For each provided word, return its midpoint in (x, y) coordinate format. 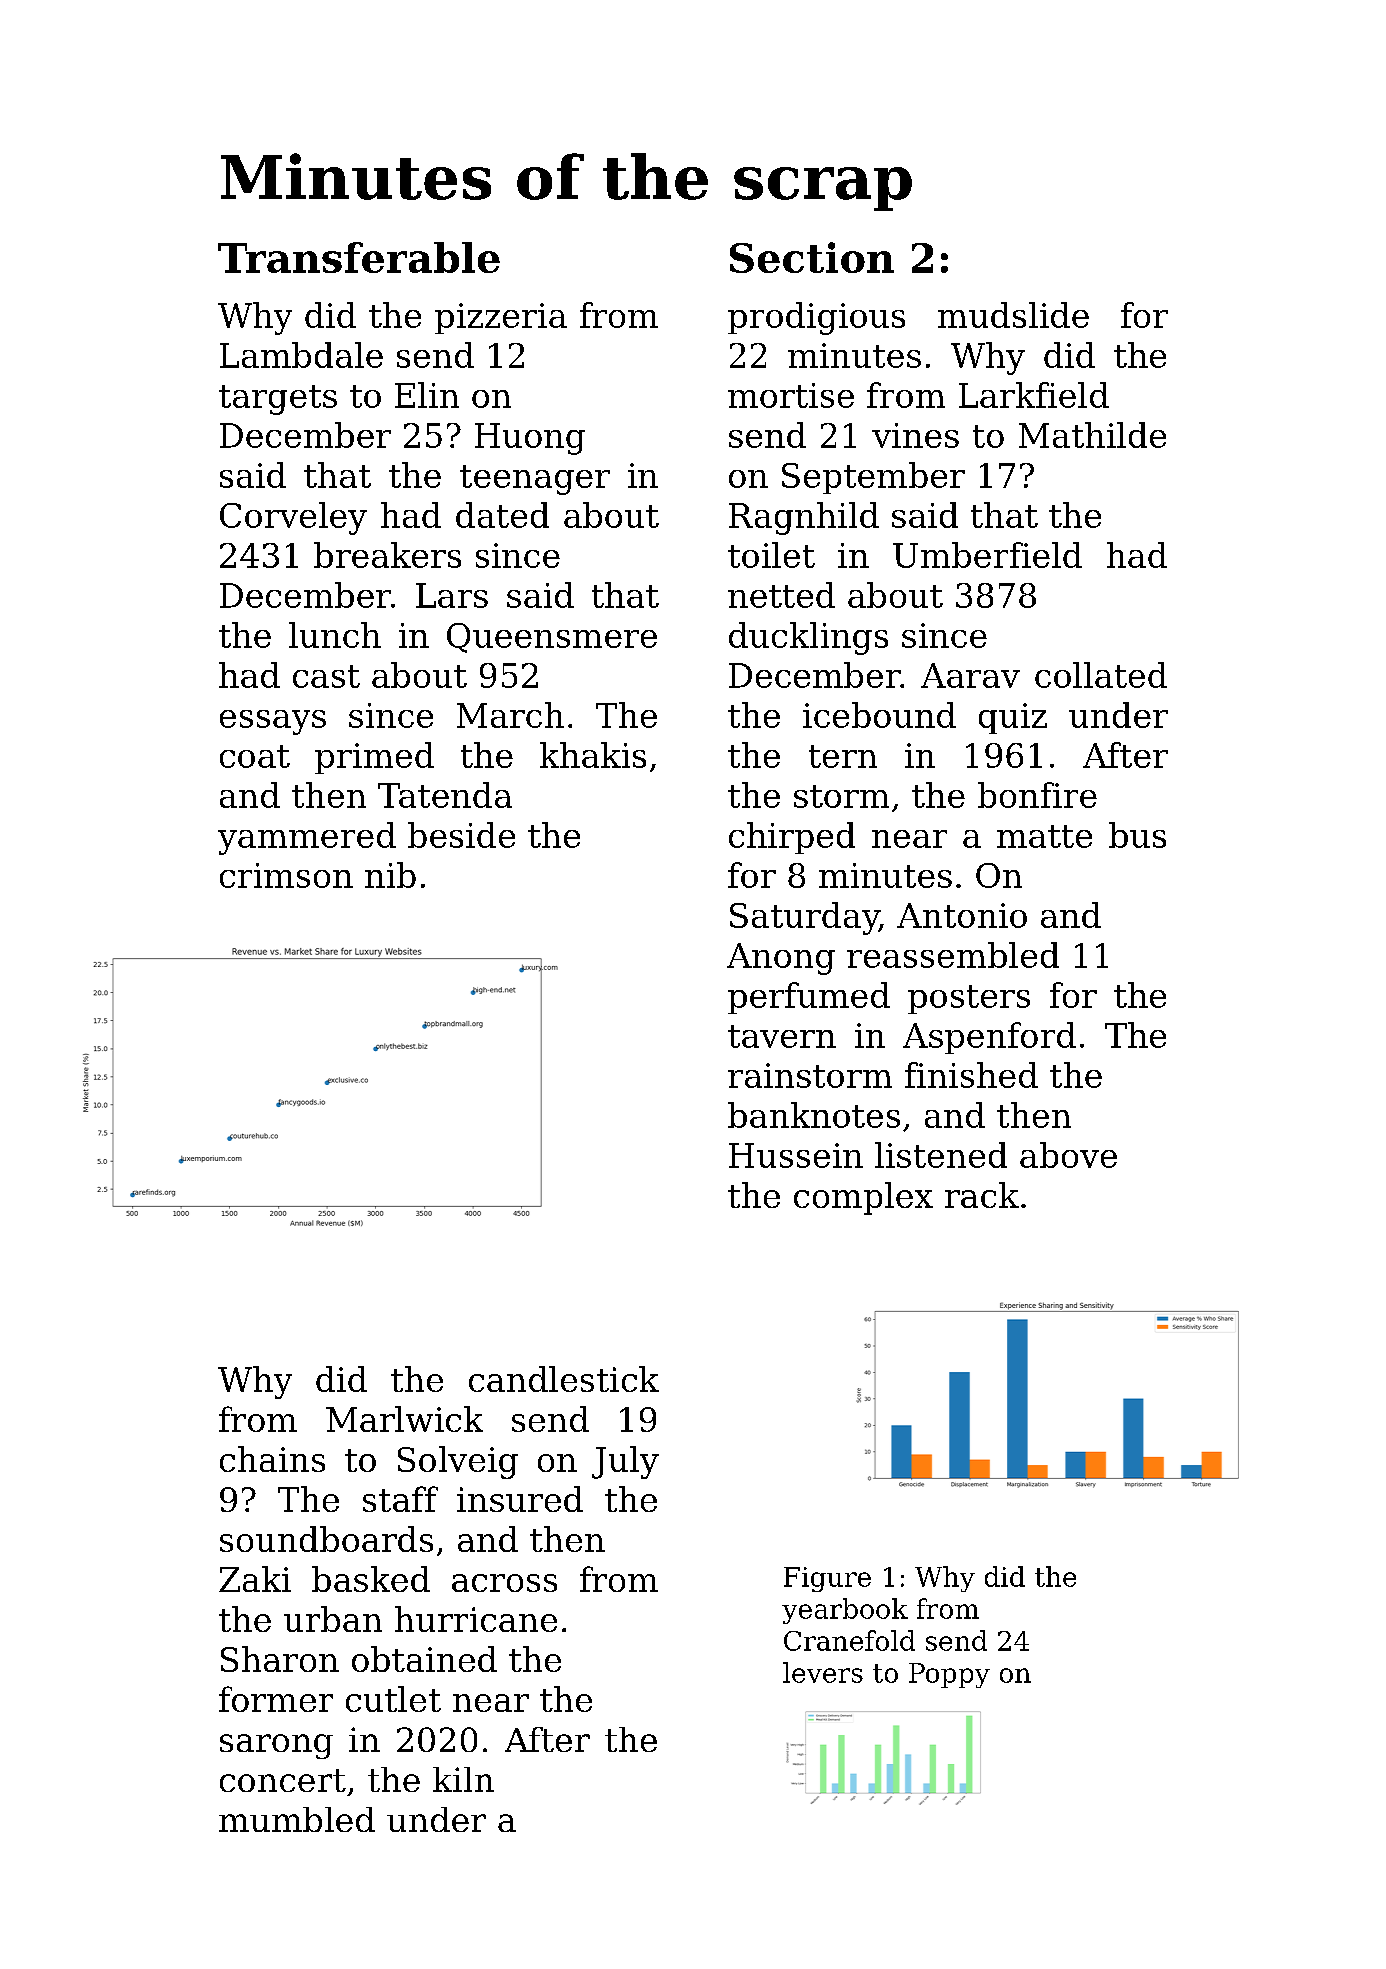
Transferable (359, 257)
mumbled (297, 1819)
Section (812, 257)
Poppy (949, 1675)
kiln (463, 1779)
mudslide (1013, 315)
